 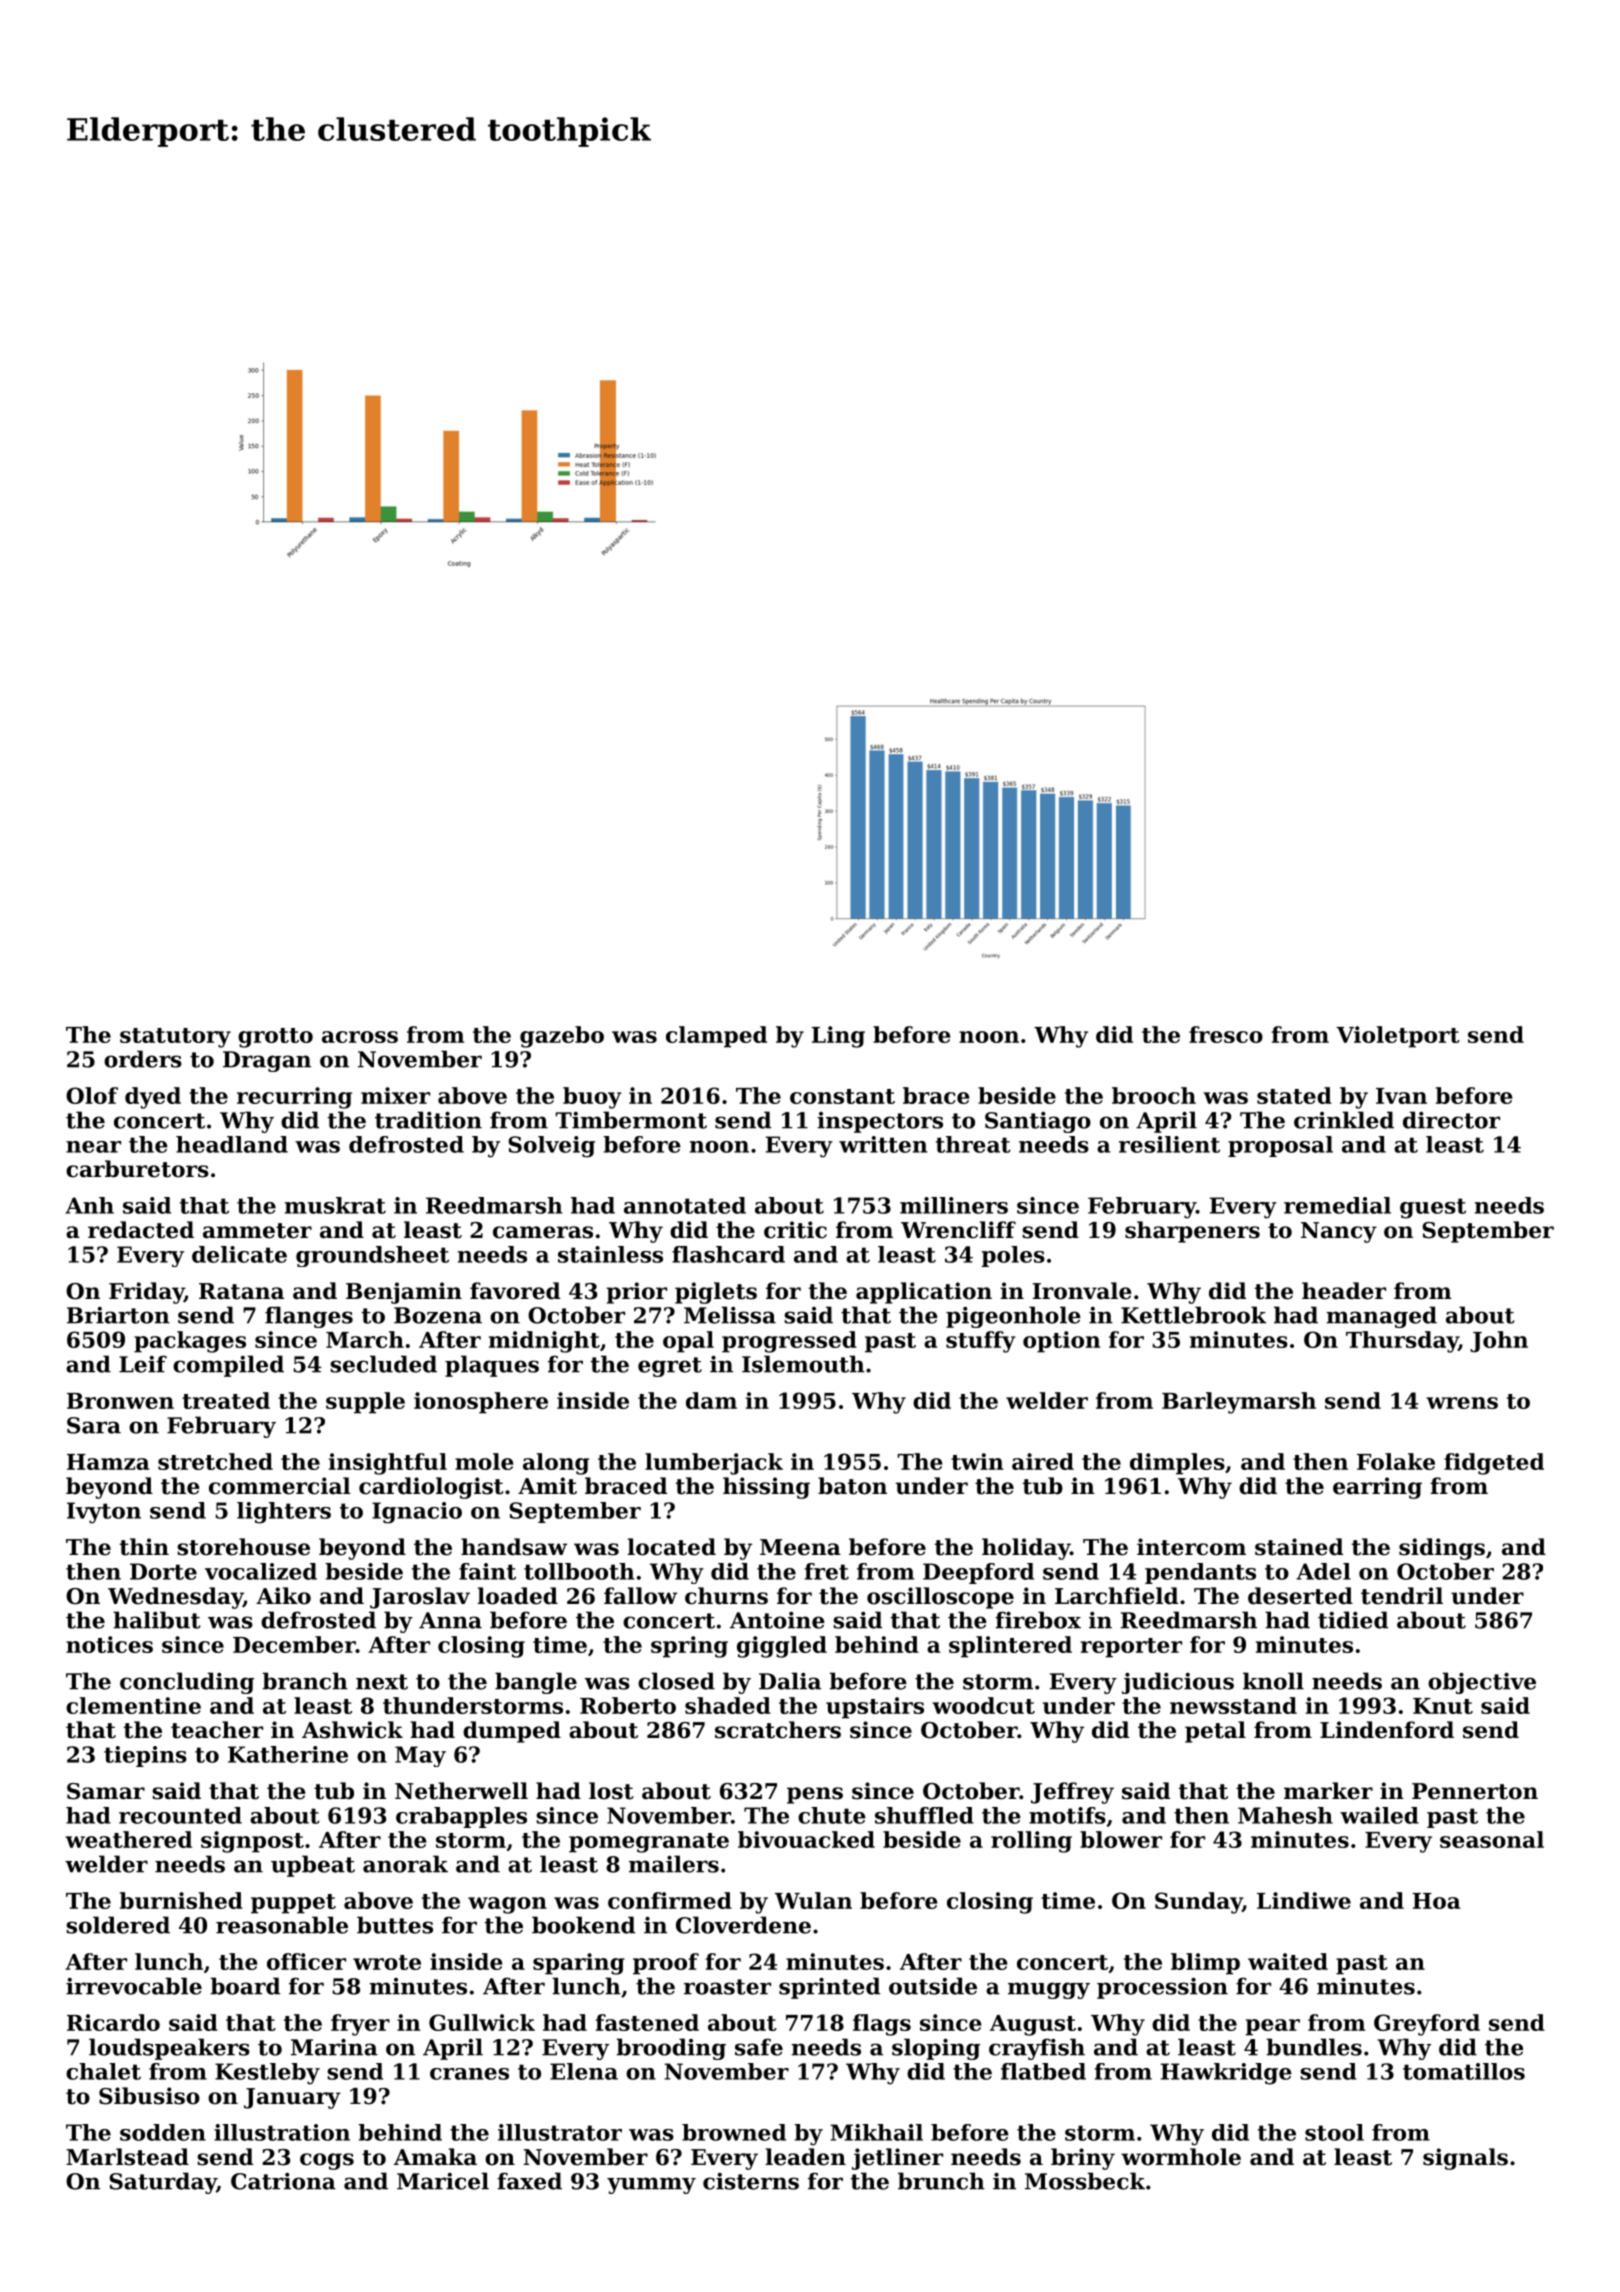 I want to click on tidied, so click(x=1353, y=1620).
